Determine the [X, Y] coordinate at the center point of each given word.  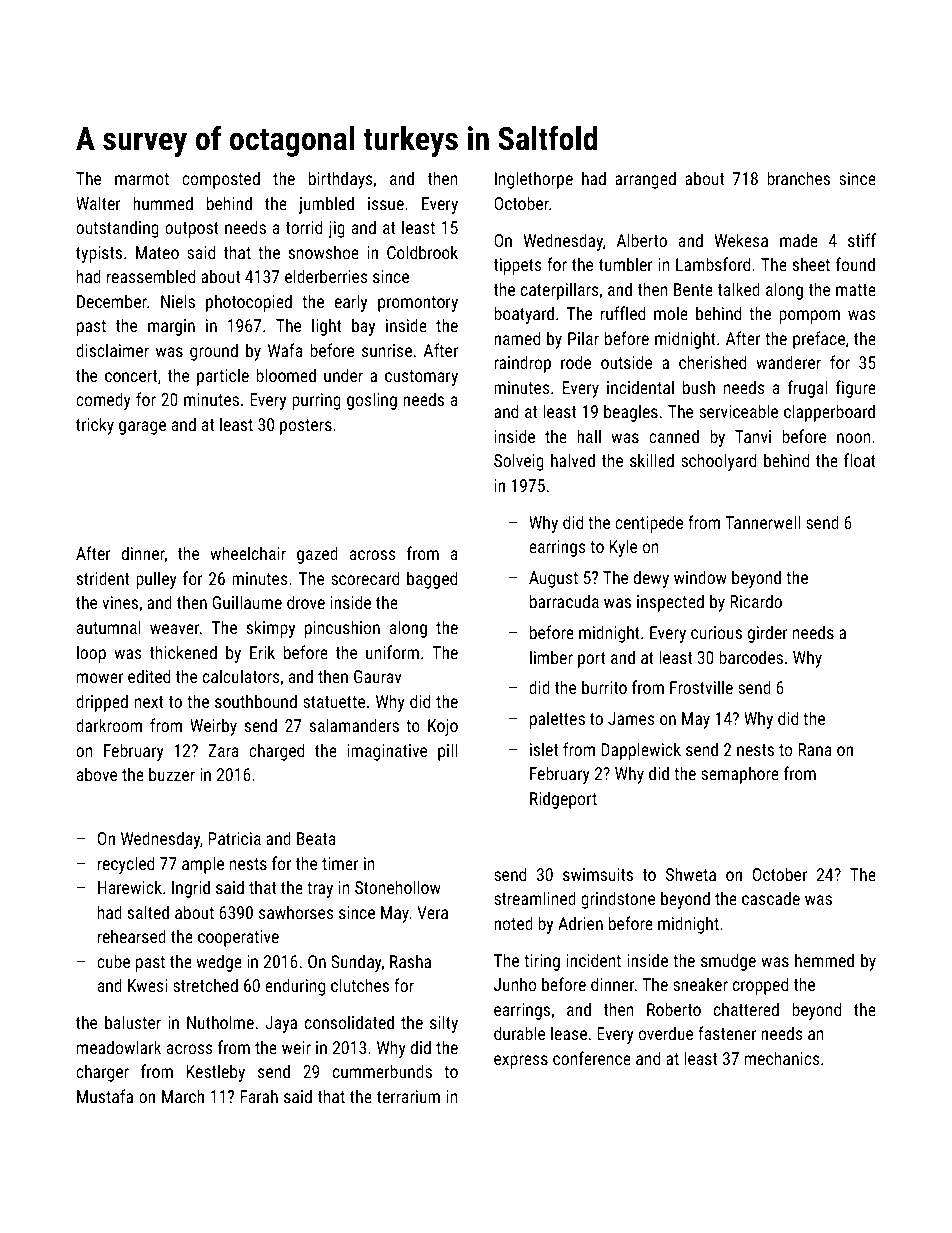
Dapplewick [641, 751]
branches [798, 178]
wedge [219, 963]
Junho [515, 984]
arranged [645, 180]
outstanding [117, 229]
